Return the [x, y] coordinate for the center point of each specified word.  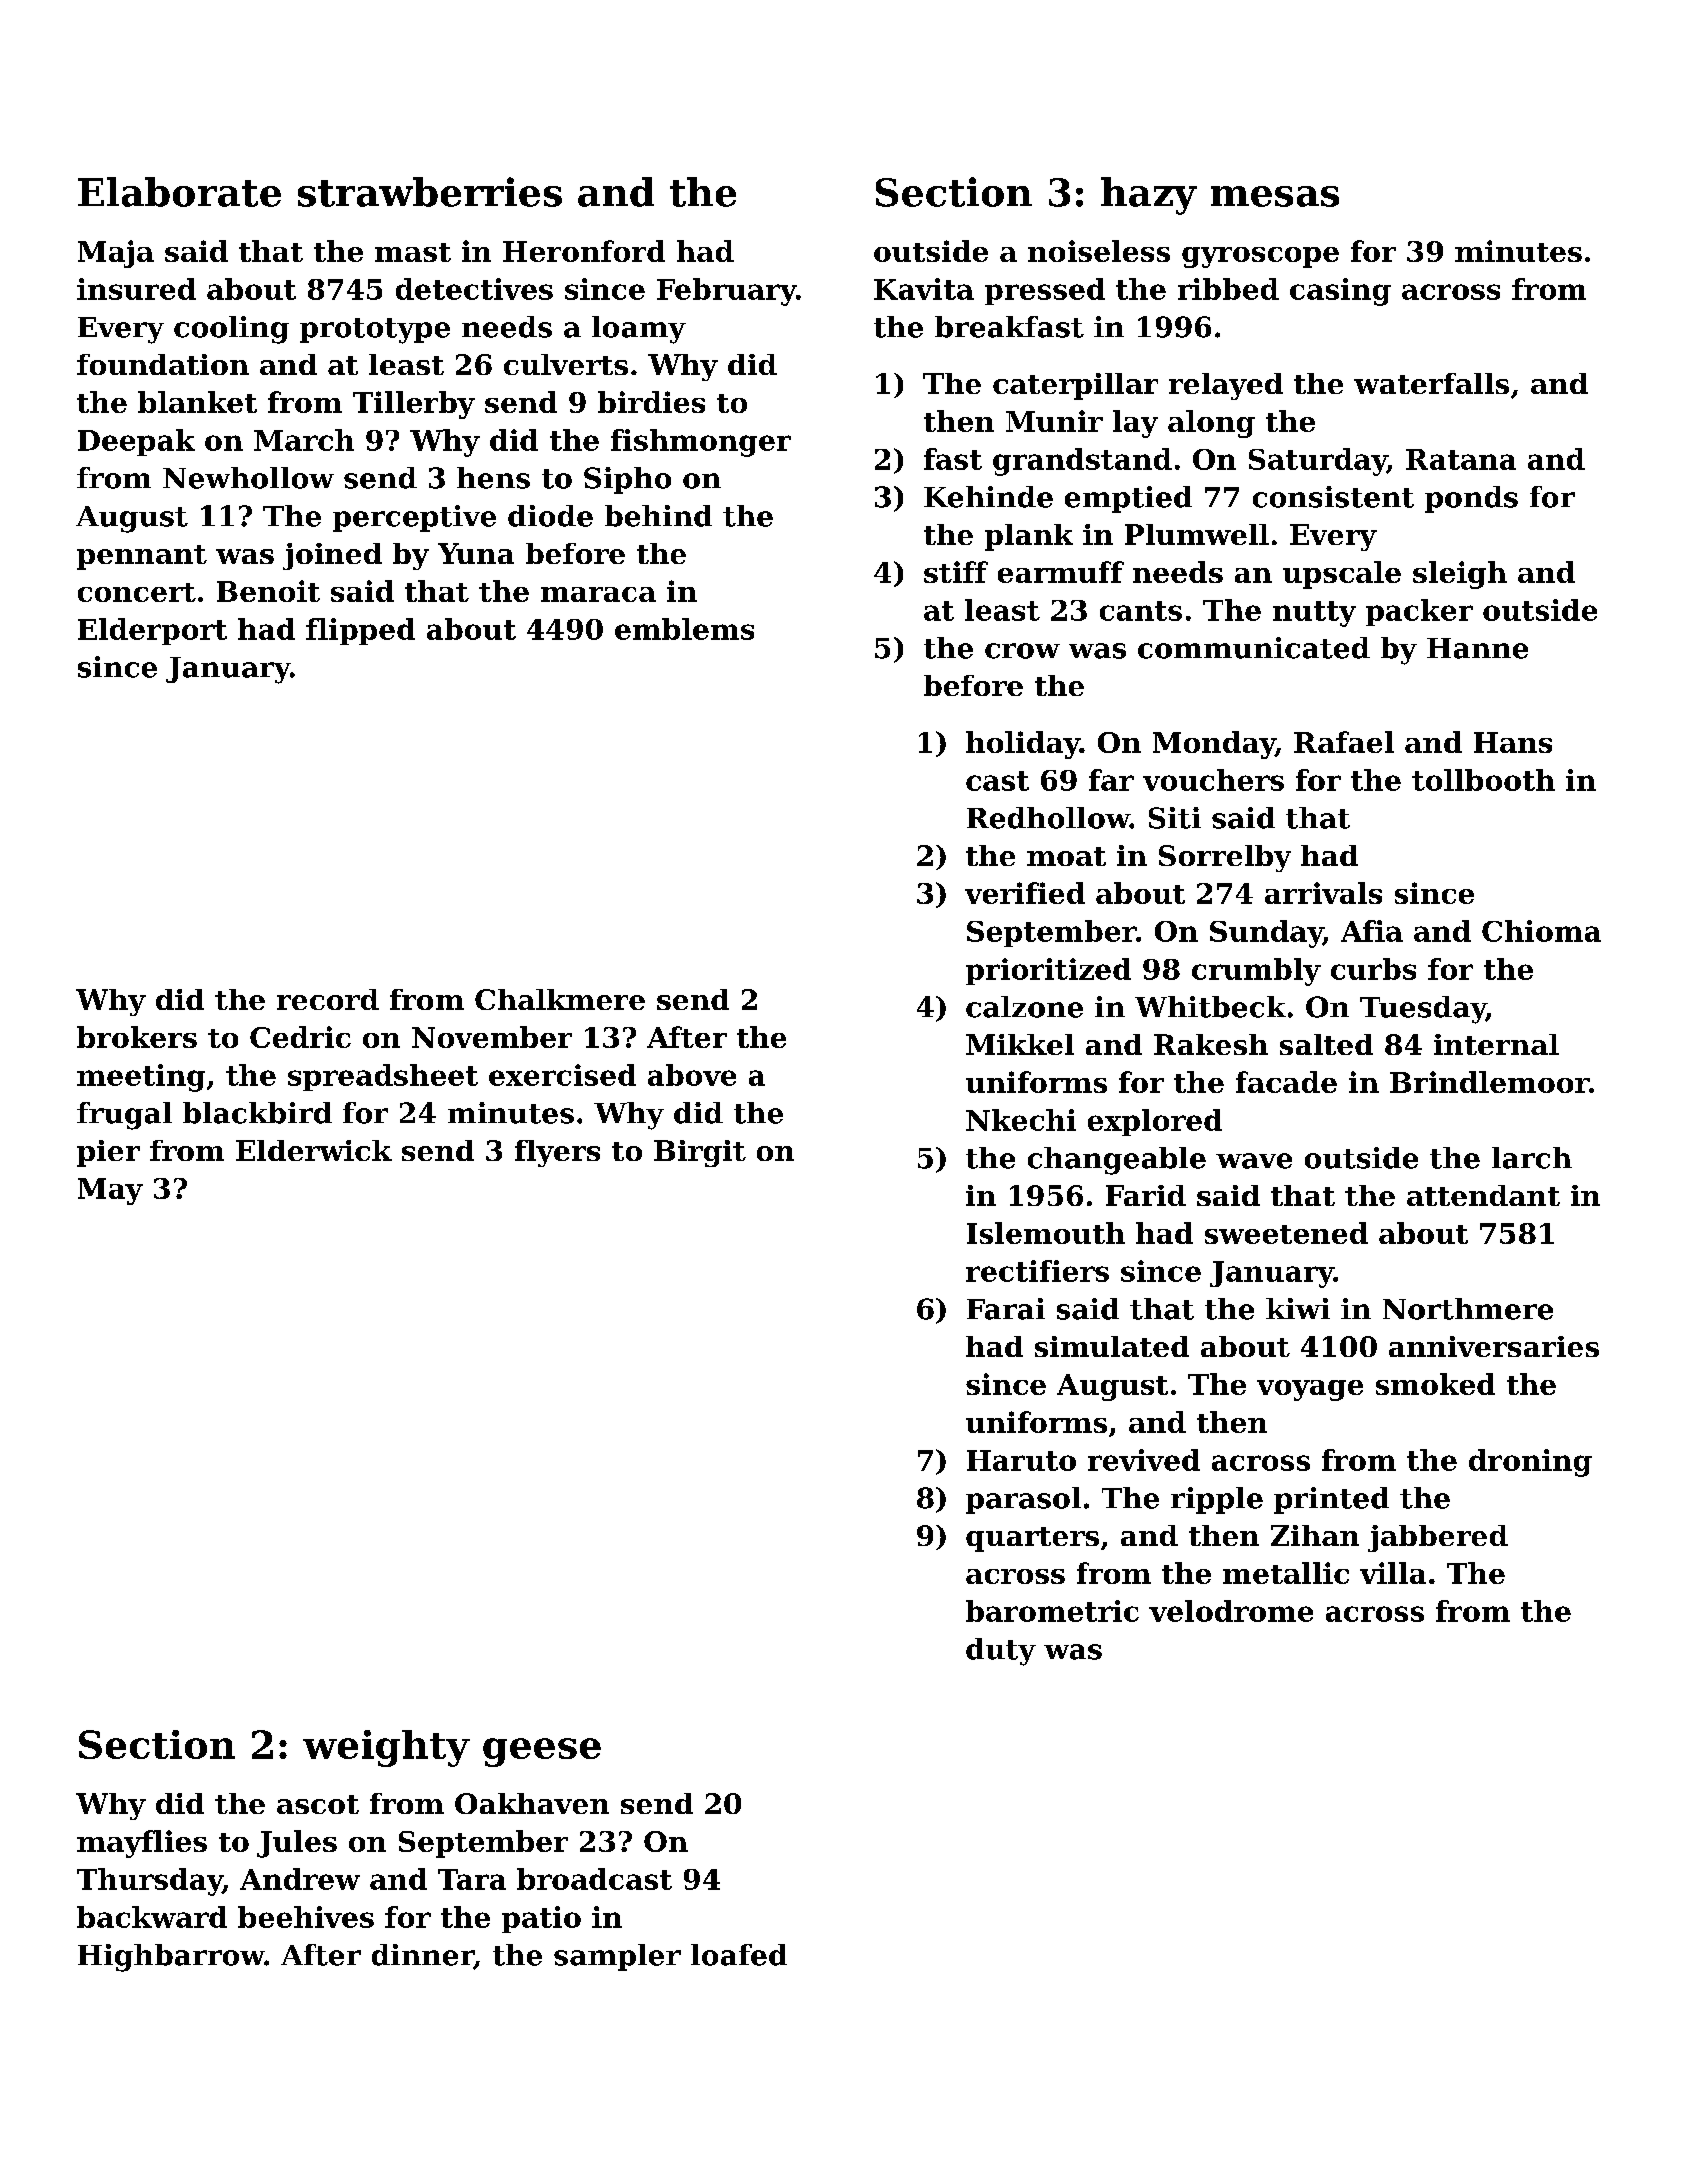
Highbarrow [171, 1958]
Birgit [700, 1153]
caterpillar [1075, 386]
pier [108, 1153]
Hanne [1477, 648]
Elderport [152, 631]
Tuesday [1423, 1010]
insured [136, 289]
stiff [956, 572]
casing [1340, 292]
